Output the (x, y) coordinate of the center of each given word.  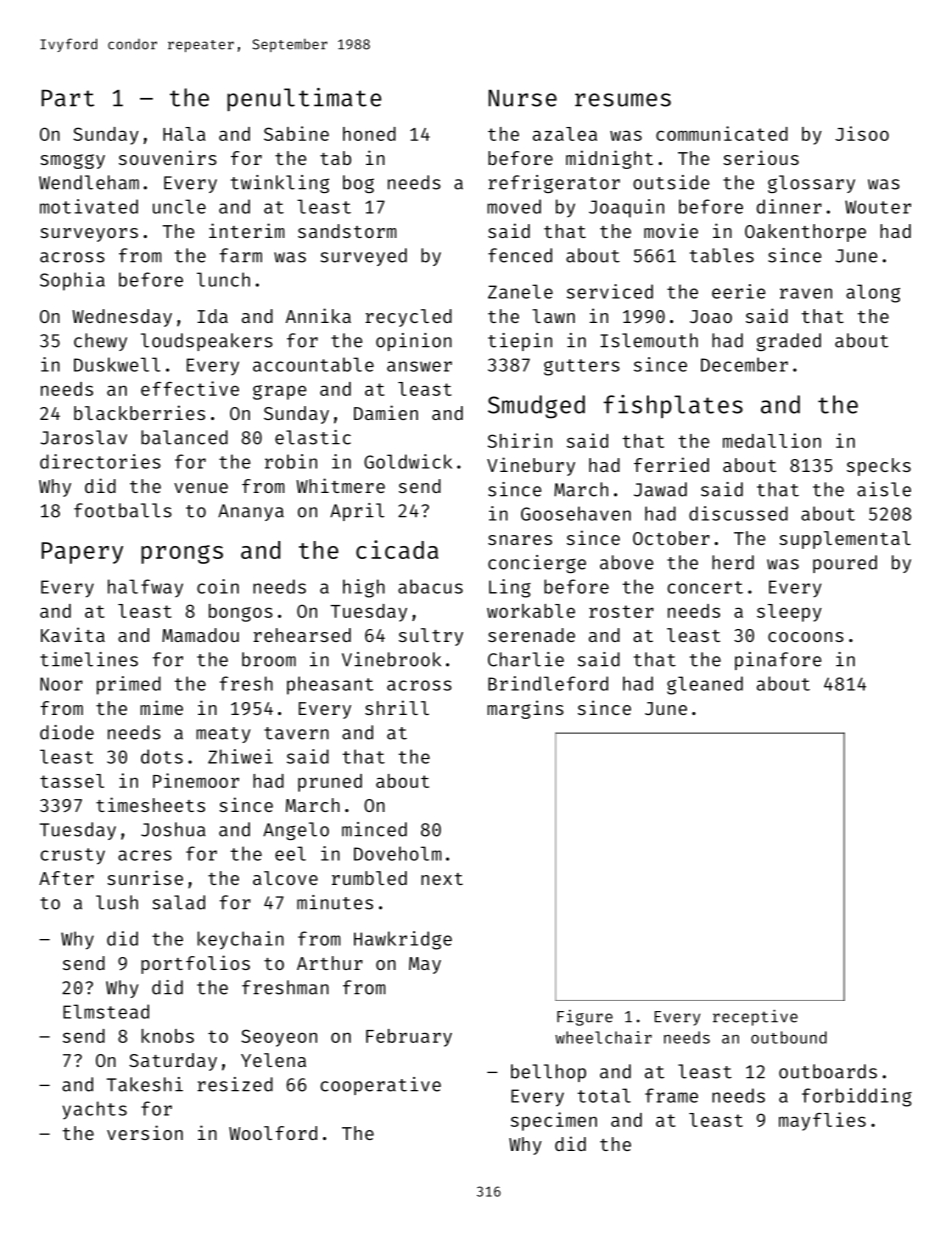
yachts (94, 1110)
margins (525, 709)
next (442, 879)
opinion (414, 342)
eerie (739, 291)
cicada (397, 549)
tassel (72, 781)
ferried (671, 464)
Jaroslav (83, 437)
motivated (89, 206)
